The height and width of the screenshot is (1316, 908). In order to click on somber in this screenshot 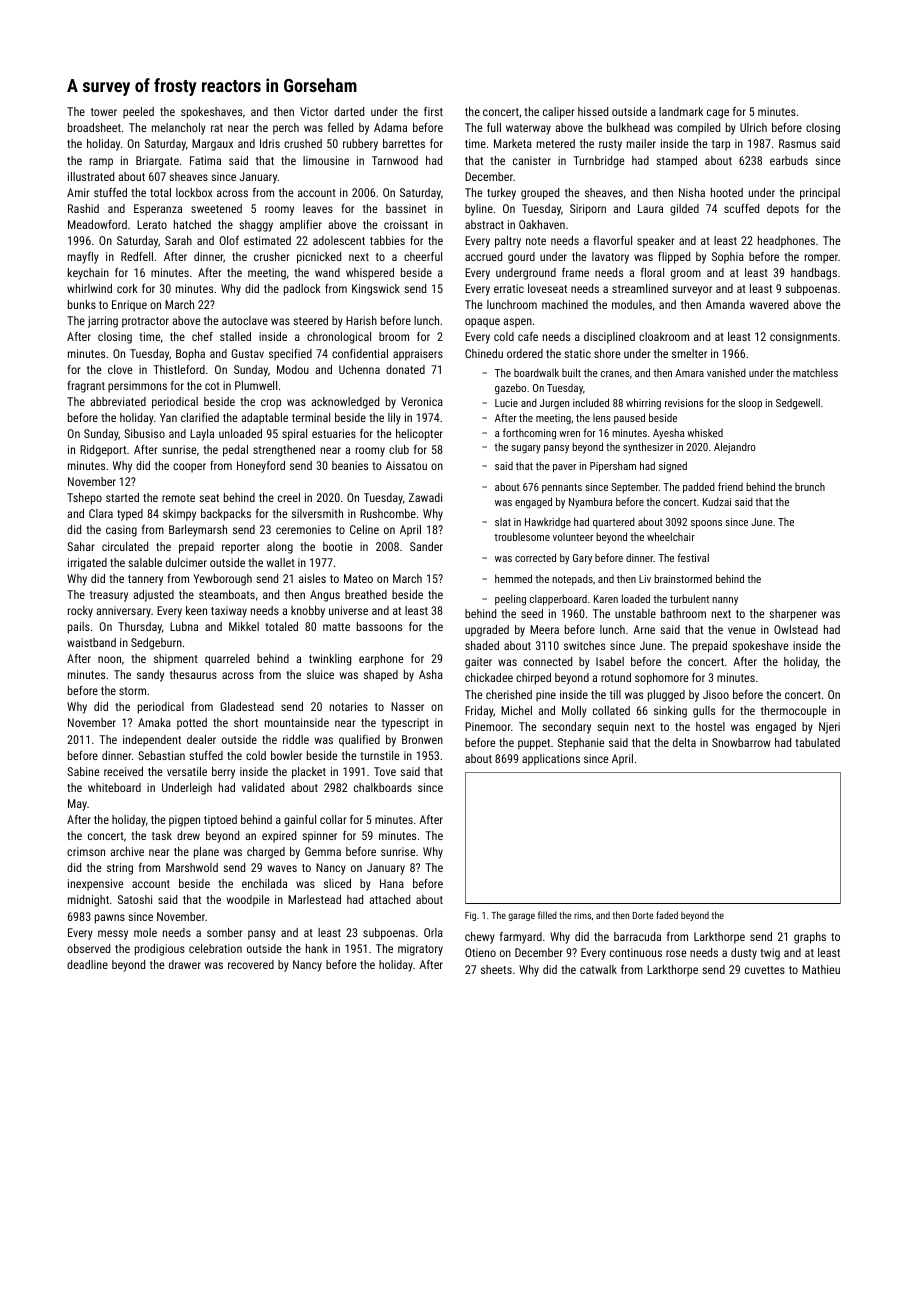, I will do `click(224, 932)`.
